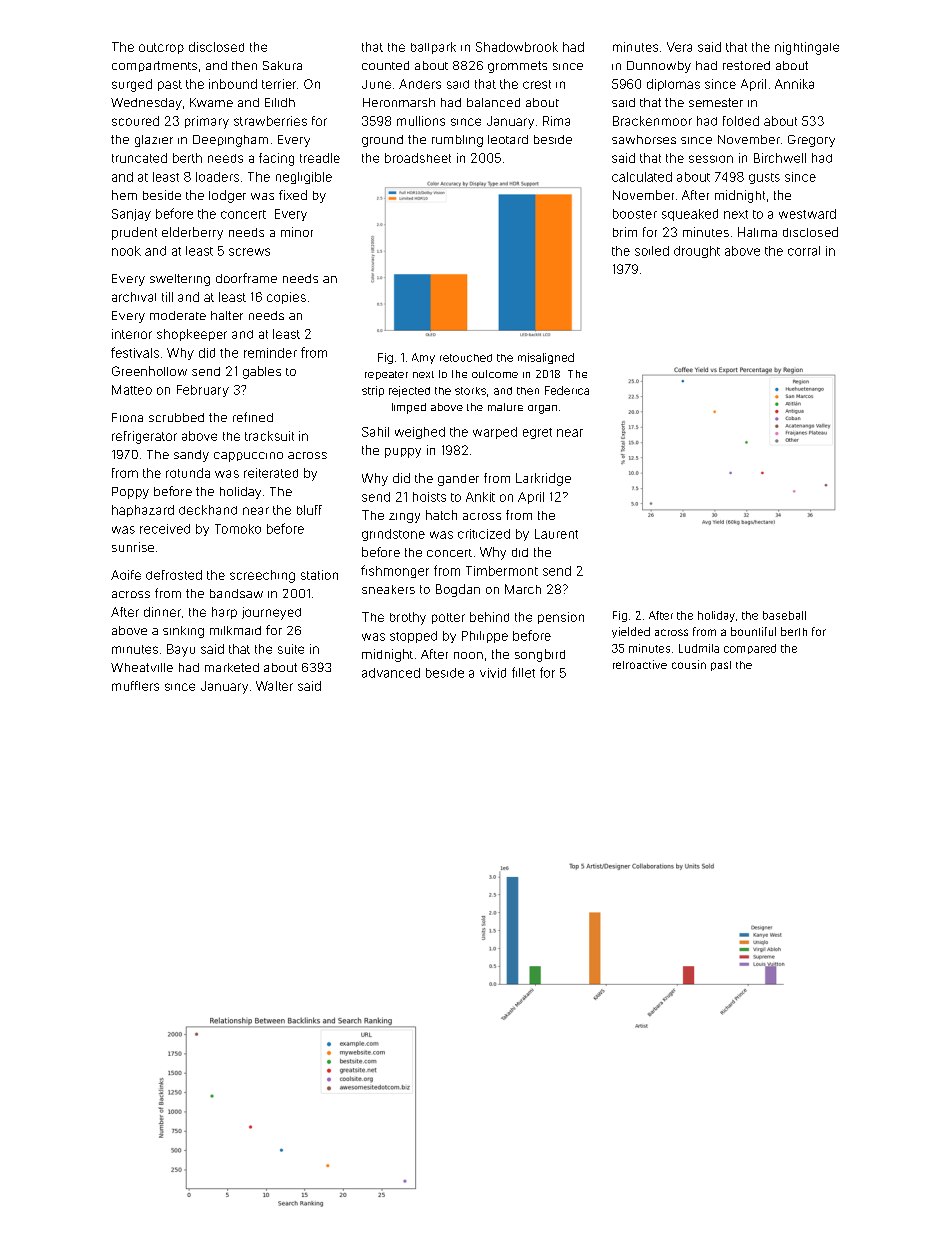  Describe the element at coordinates (135, 686) in the screenshot. I see `mufflers` at that location.
